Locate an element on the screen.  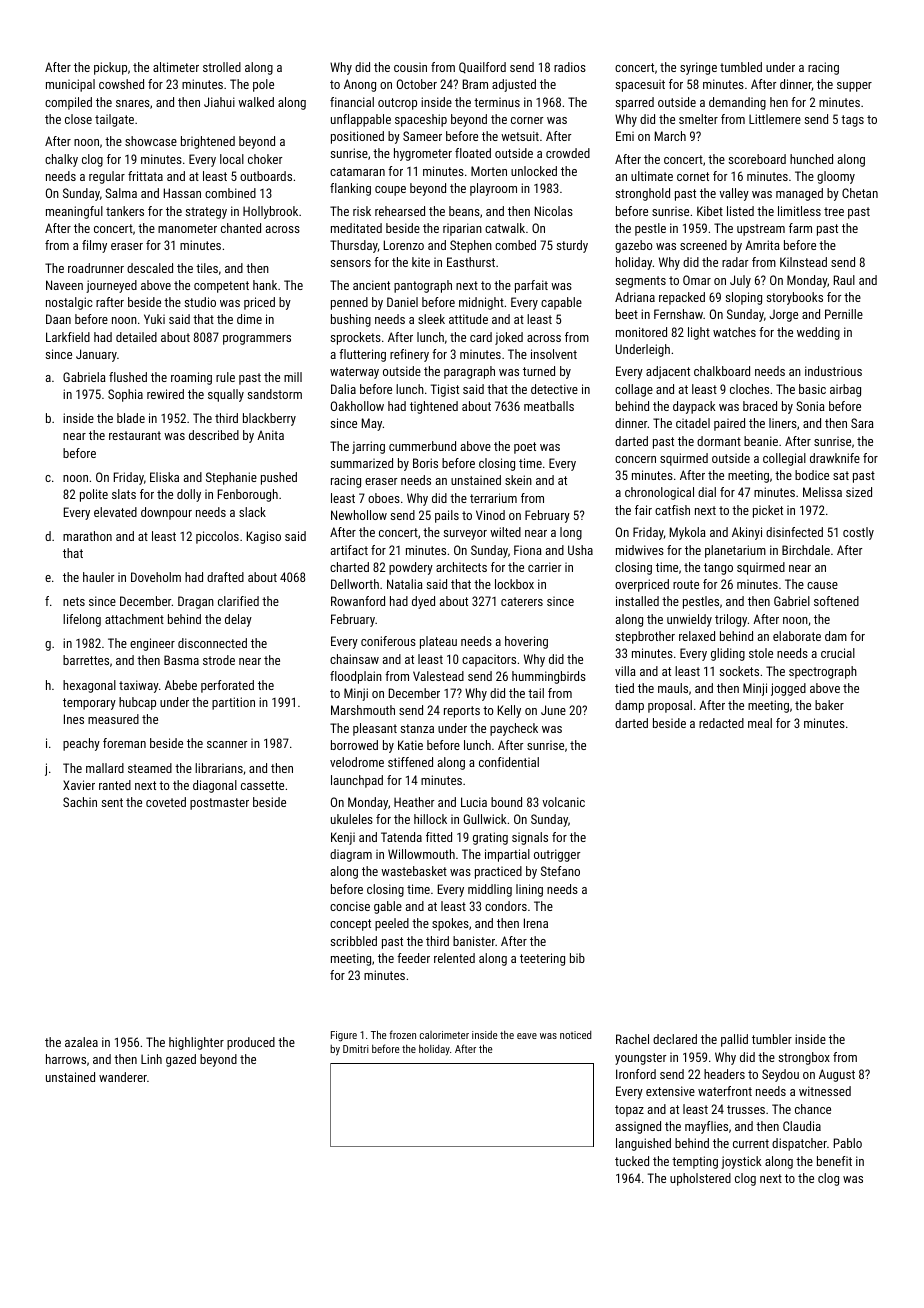
summarized is located at coordinates (362, 463).
